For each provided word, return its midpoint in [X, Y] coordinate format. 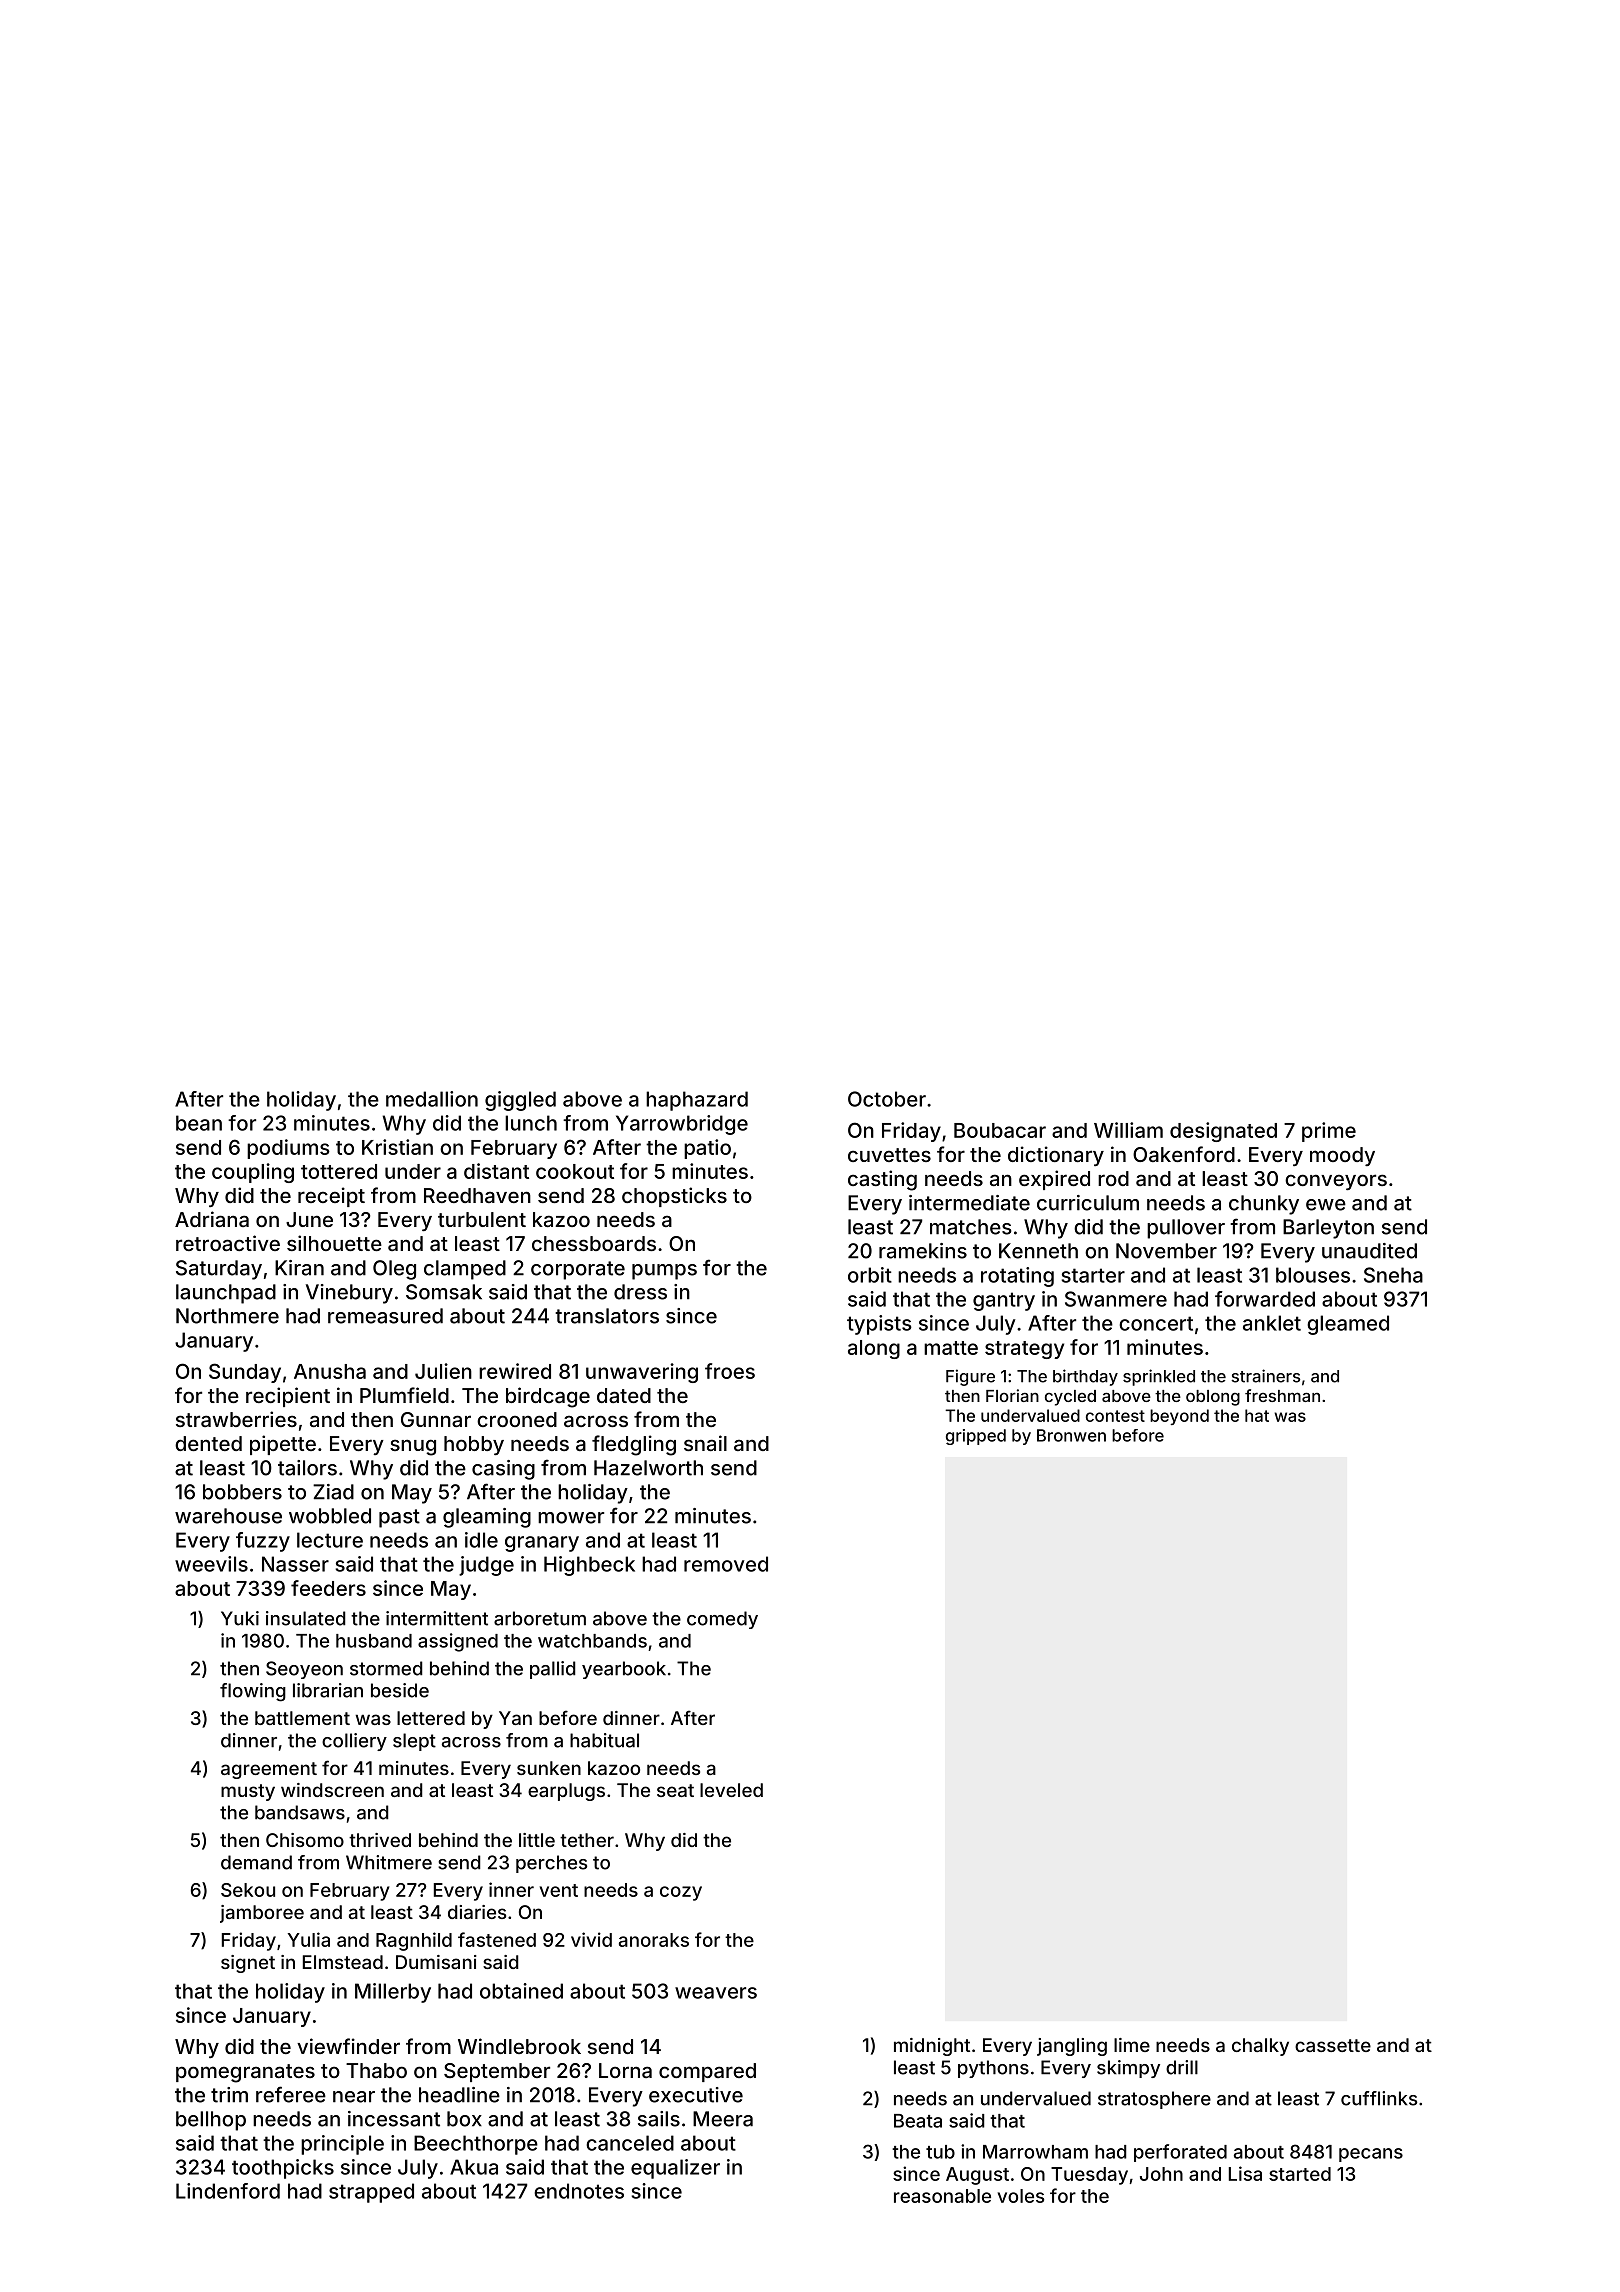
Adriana [212, 1219]
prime [1329, 1132]
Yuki [240, 1618]
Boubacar [1000, 1130]
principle [342, 2145]
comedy [722, 1620]
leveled [731, 1790]
